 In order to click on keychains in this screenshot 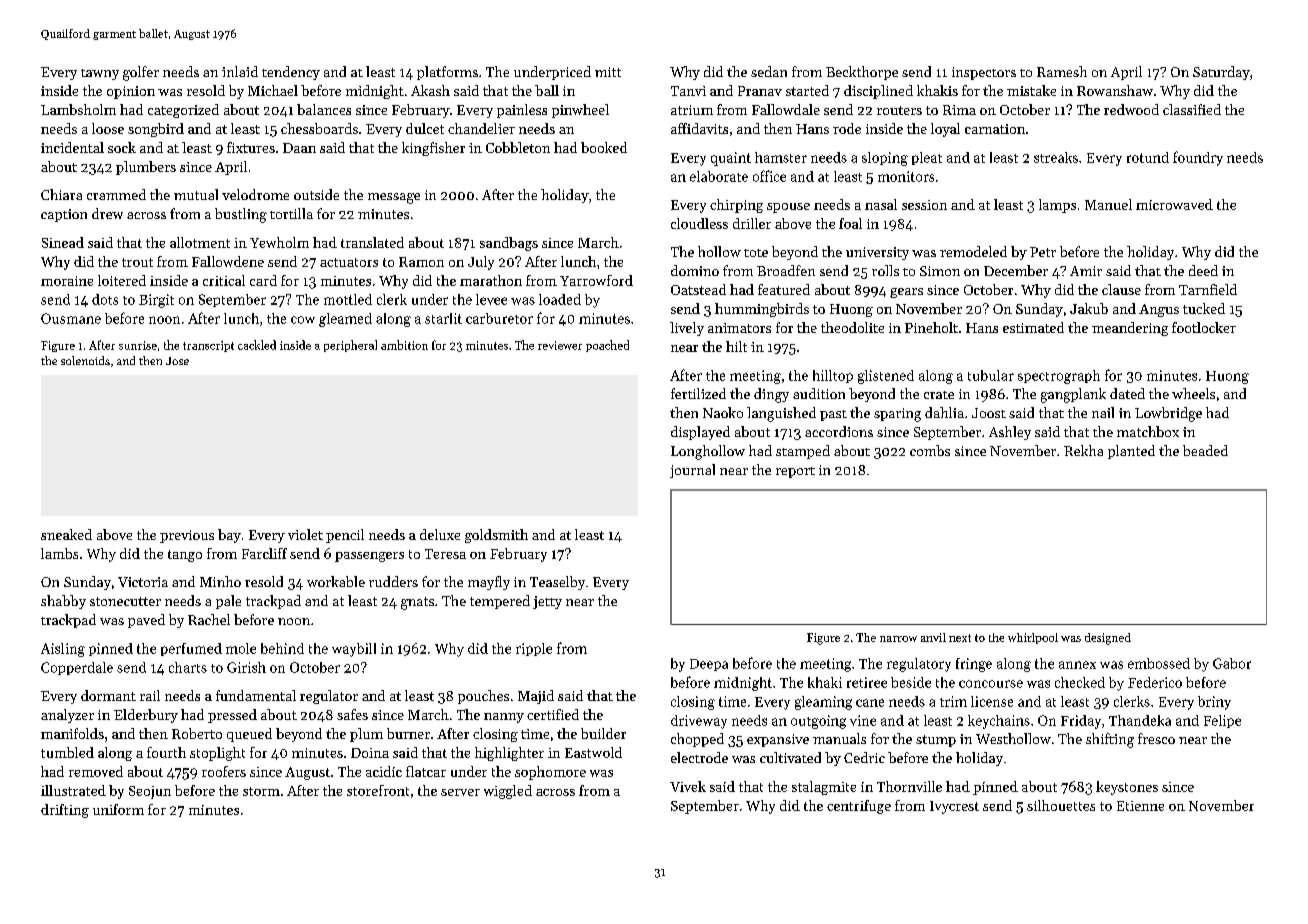, I will do `click(999, 722)`.
